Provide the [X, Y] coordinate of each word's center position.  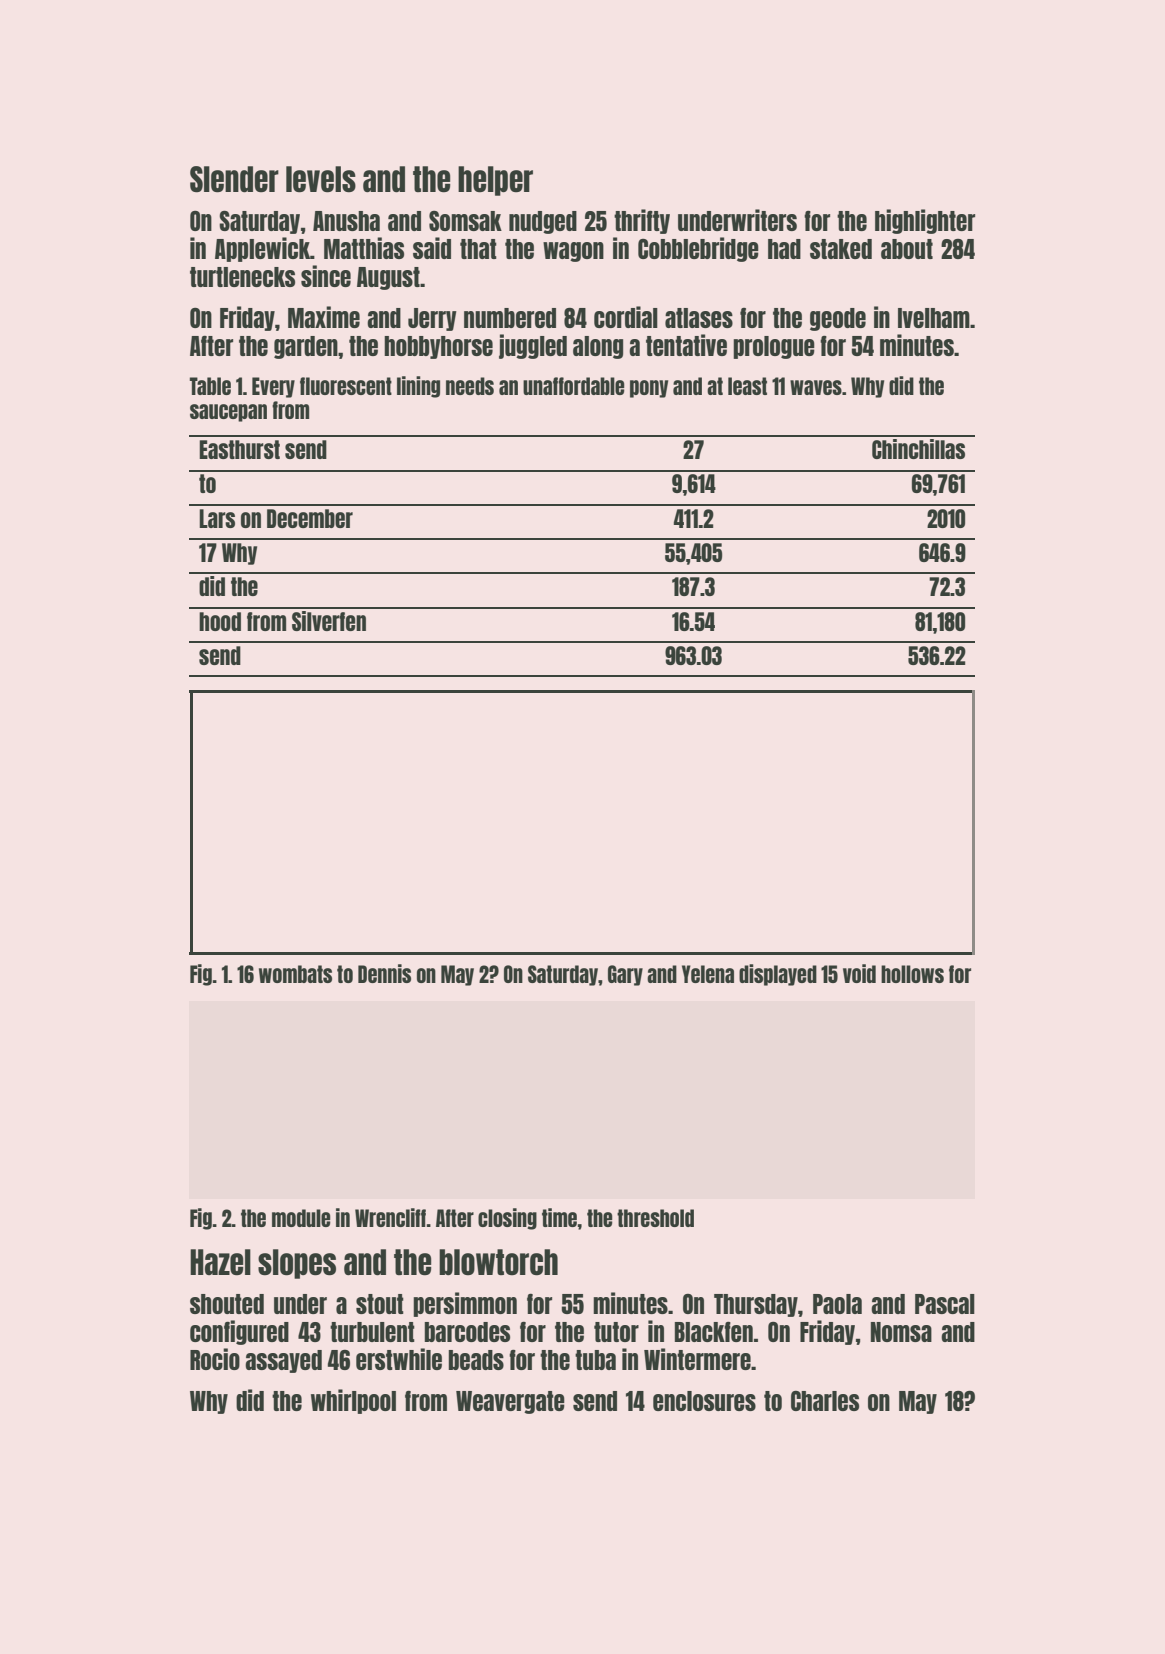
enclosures [704, 1401]
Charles [825, 1401]
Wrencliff [390, 1217]
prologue [774, 347]
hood [220, 621]
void [859, 973]
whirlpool [353, 1401]
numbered [510, 318]
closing [507, 1219]
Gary [625, 975]
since [326, 276]
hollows [912, 974]
